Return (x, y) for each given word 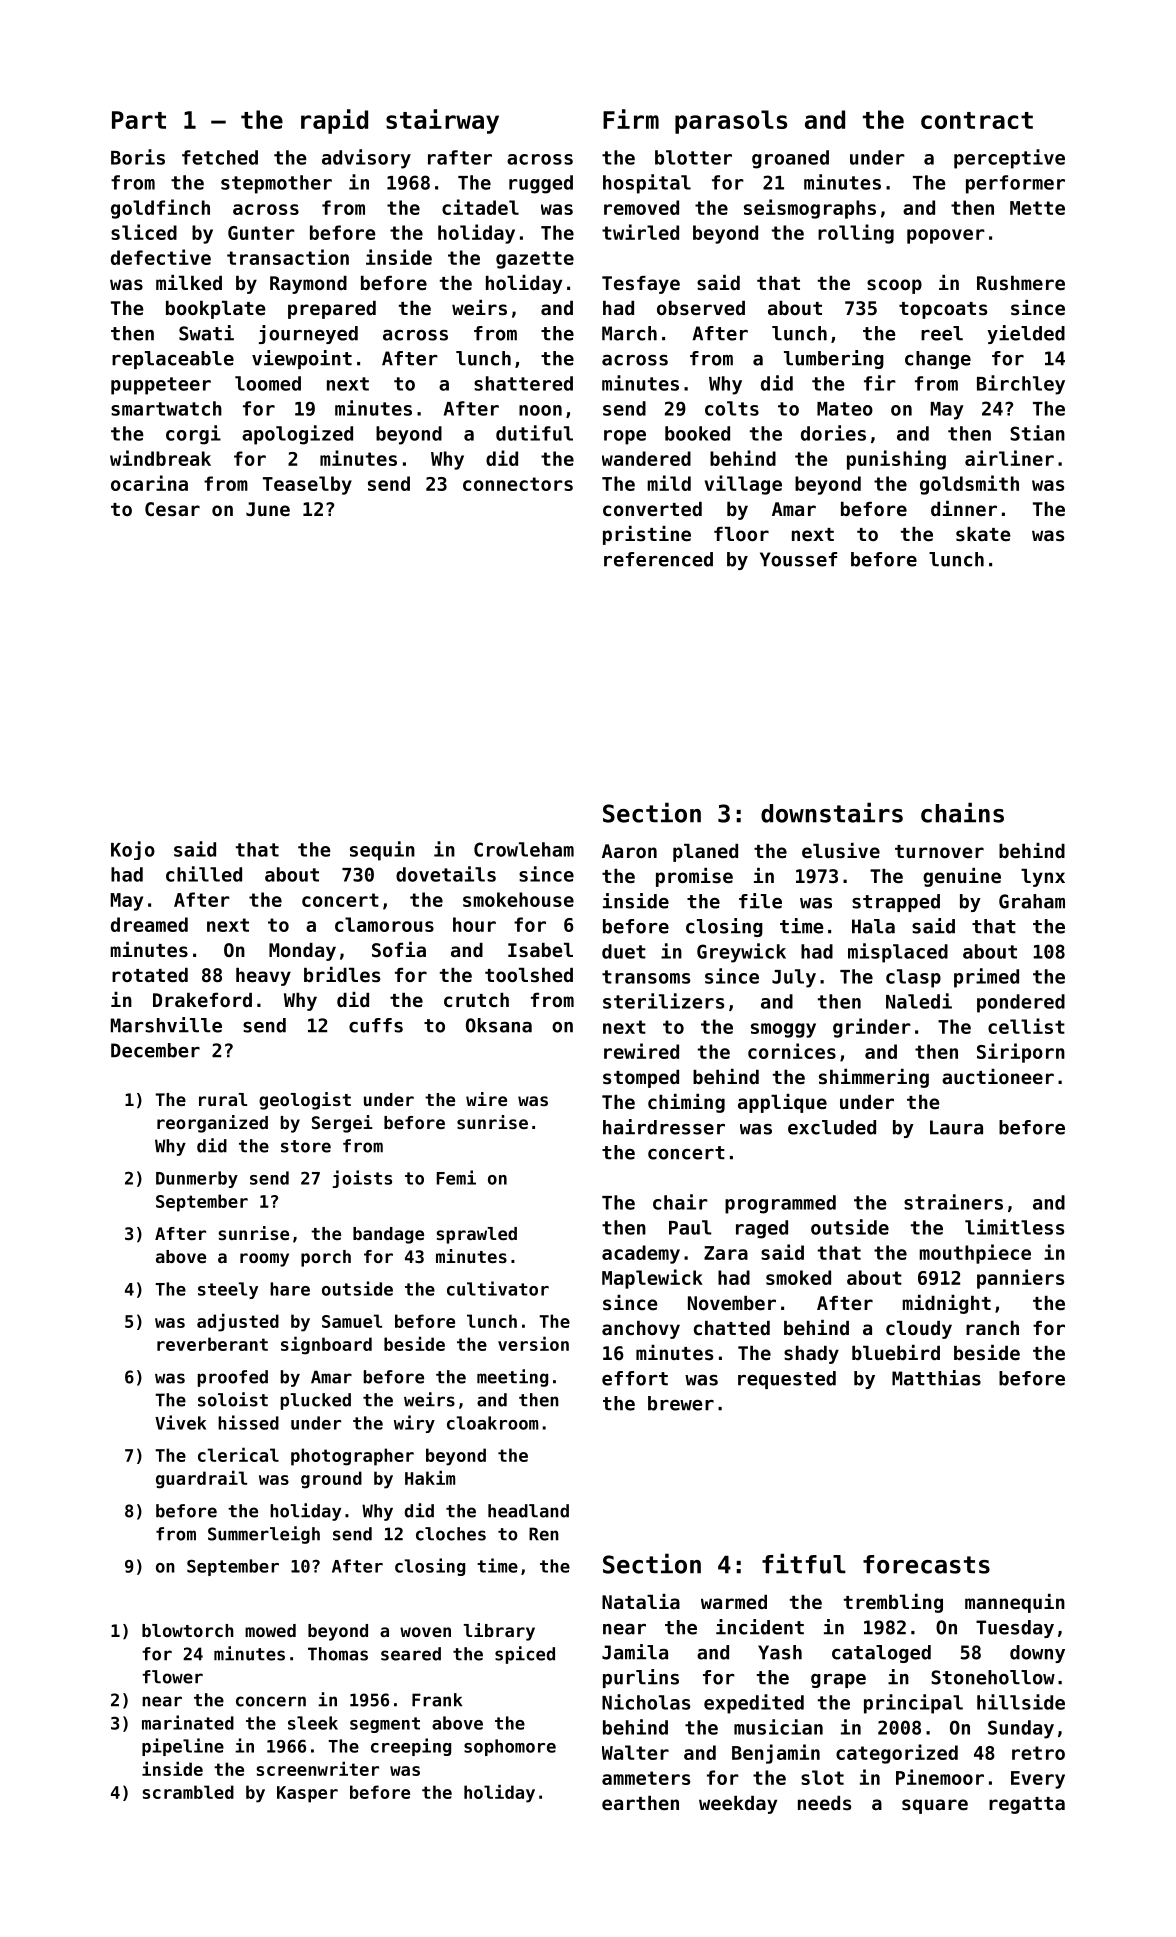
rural (223, 1099)
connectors (518, 484)
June (268, 509)
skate (983, 534)
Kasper (307, 1794)
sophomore (510, 1747)
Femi (456, 1177)
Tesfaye (641, 285)
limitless (1014, 1227)
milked (189, 282)
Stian (1037, 433)
